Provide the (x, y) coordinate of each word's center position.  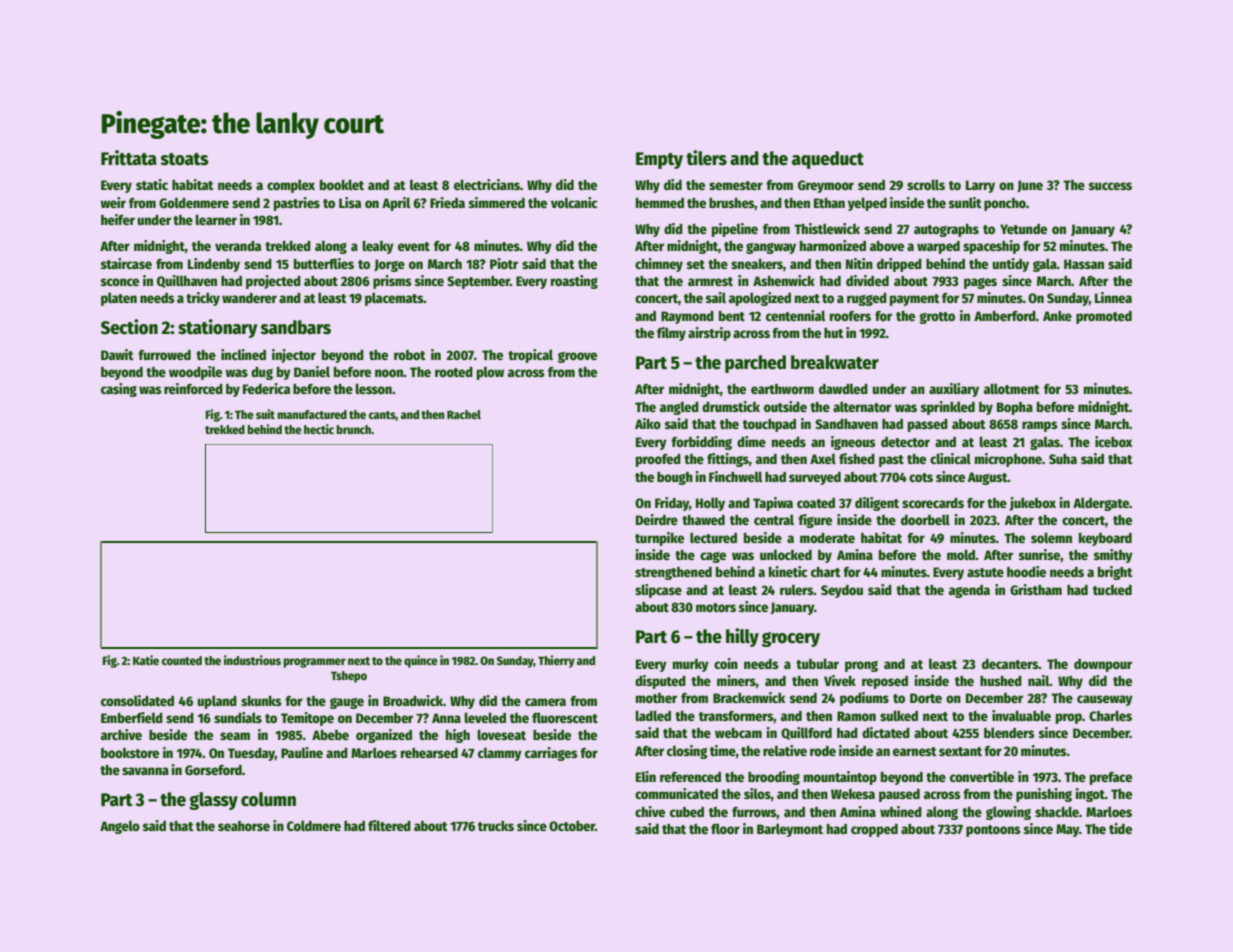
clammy (500, 754)
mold (961, 554)
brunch (353, 429)
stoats (185, 159)
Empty (659, 160)
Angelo (120, 827)
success (1110, 186)
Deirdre (657, 519)
